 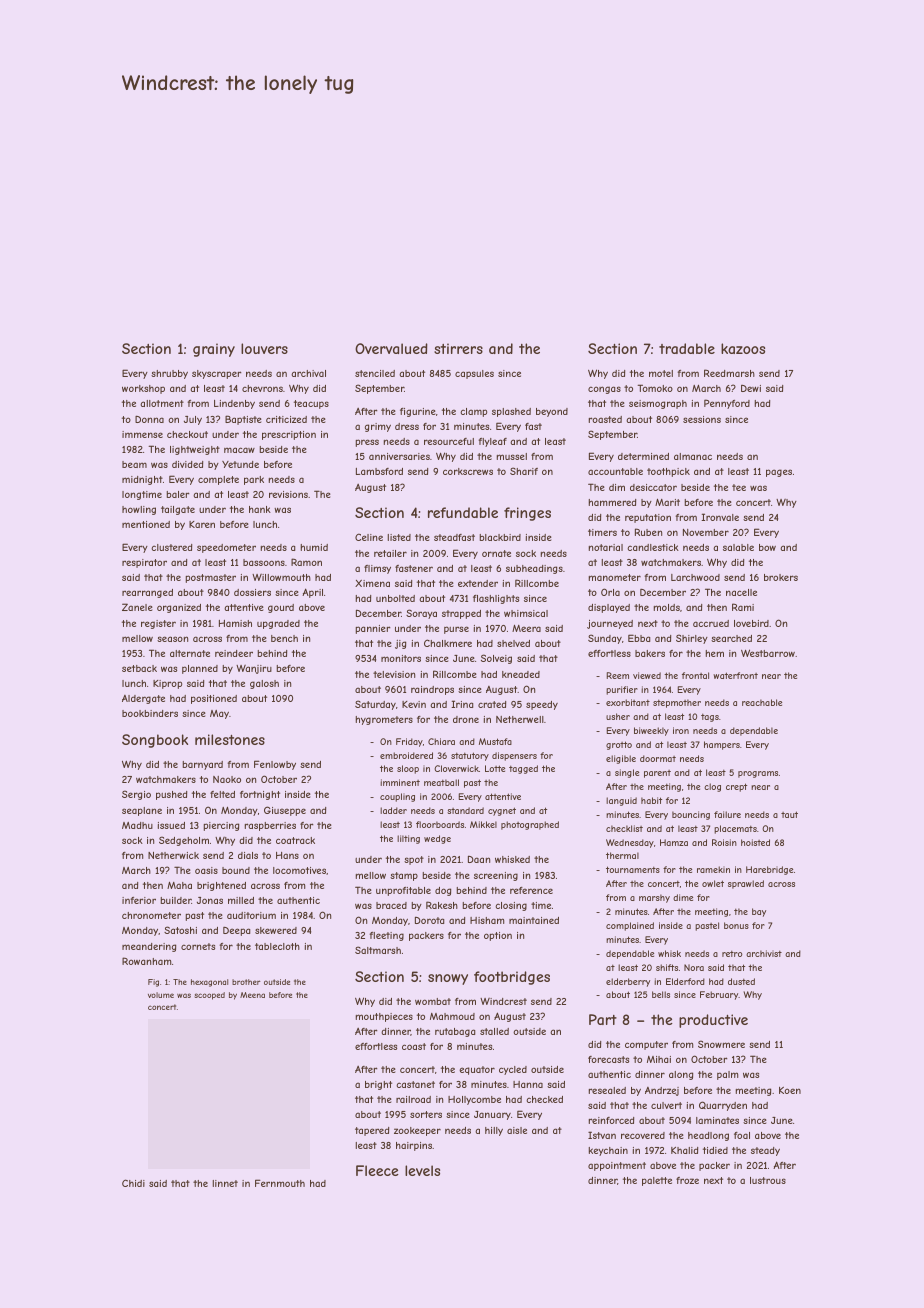 What do you see at coordinates (372, 1131) in the screenshot?
I see `tapered` at bounding box center [372, 1131].
